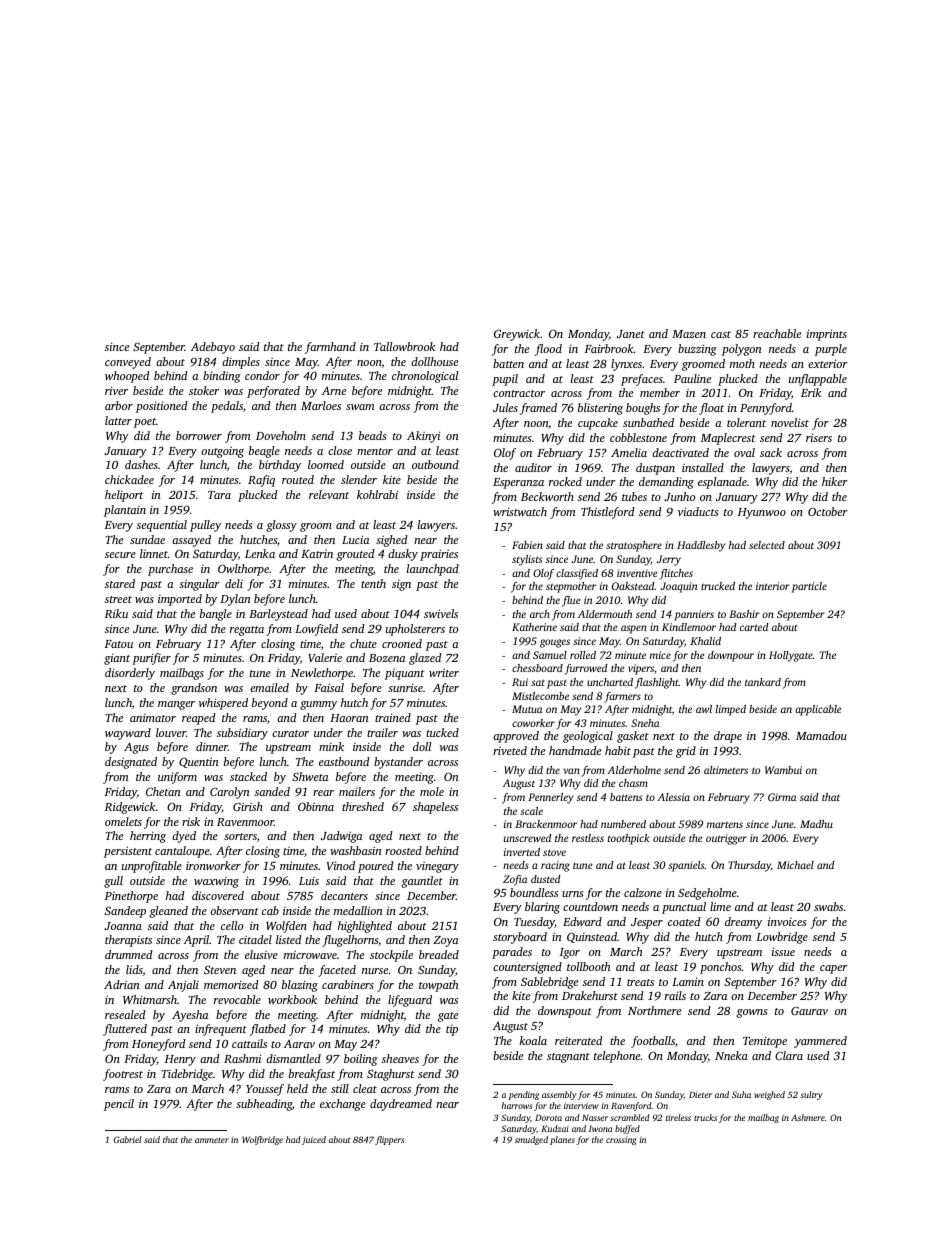 Image resolution: width=952 pixels, height=1233 pixels. I want to click on Zofia, so click(515, 880).
